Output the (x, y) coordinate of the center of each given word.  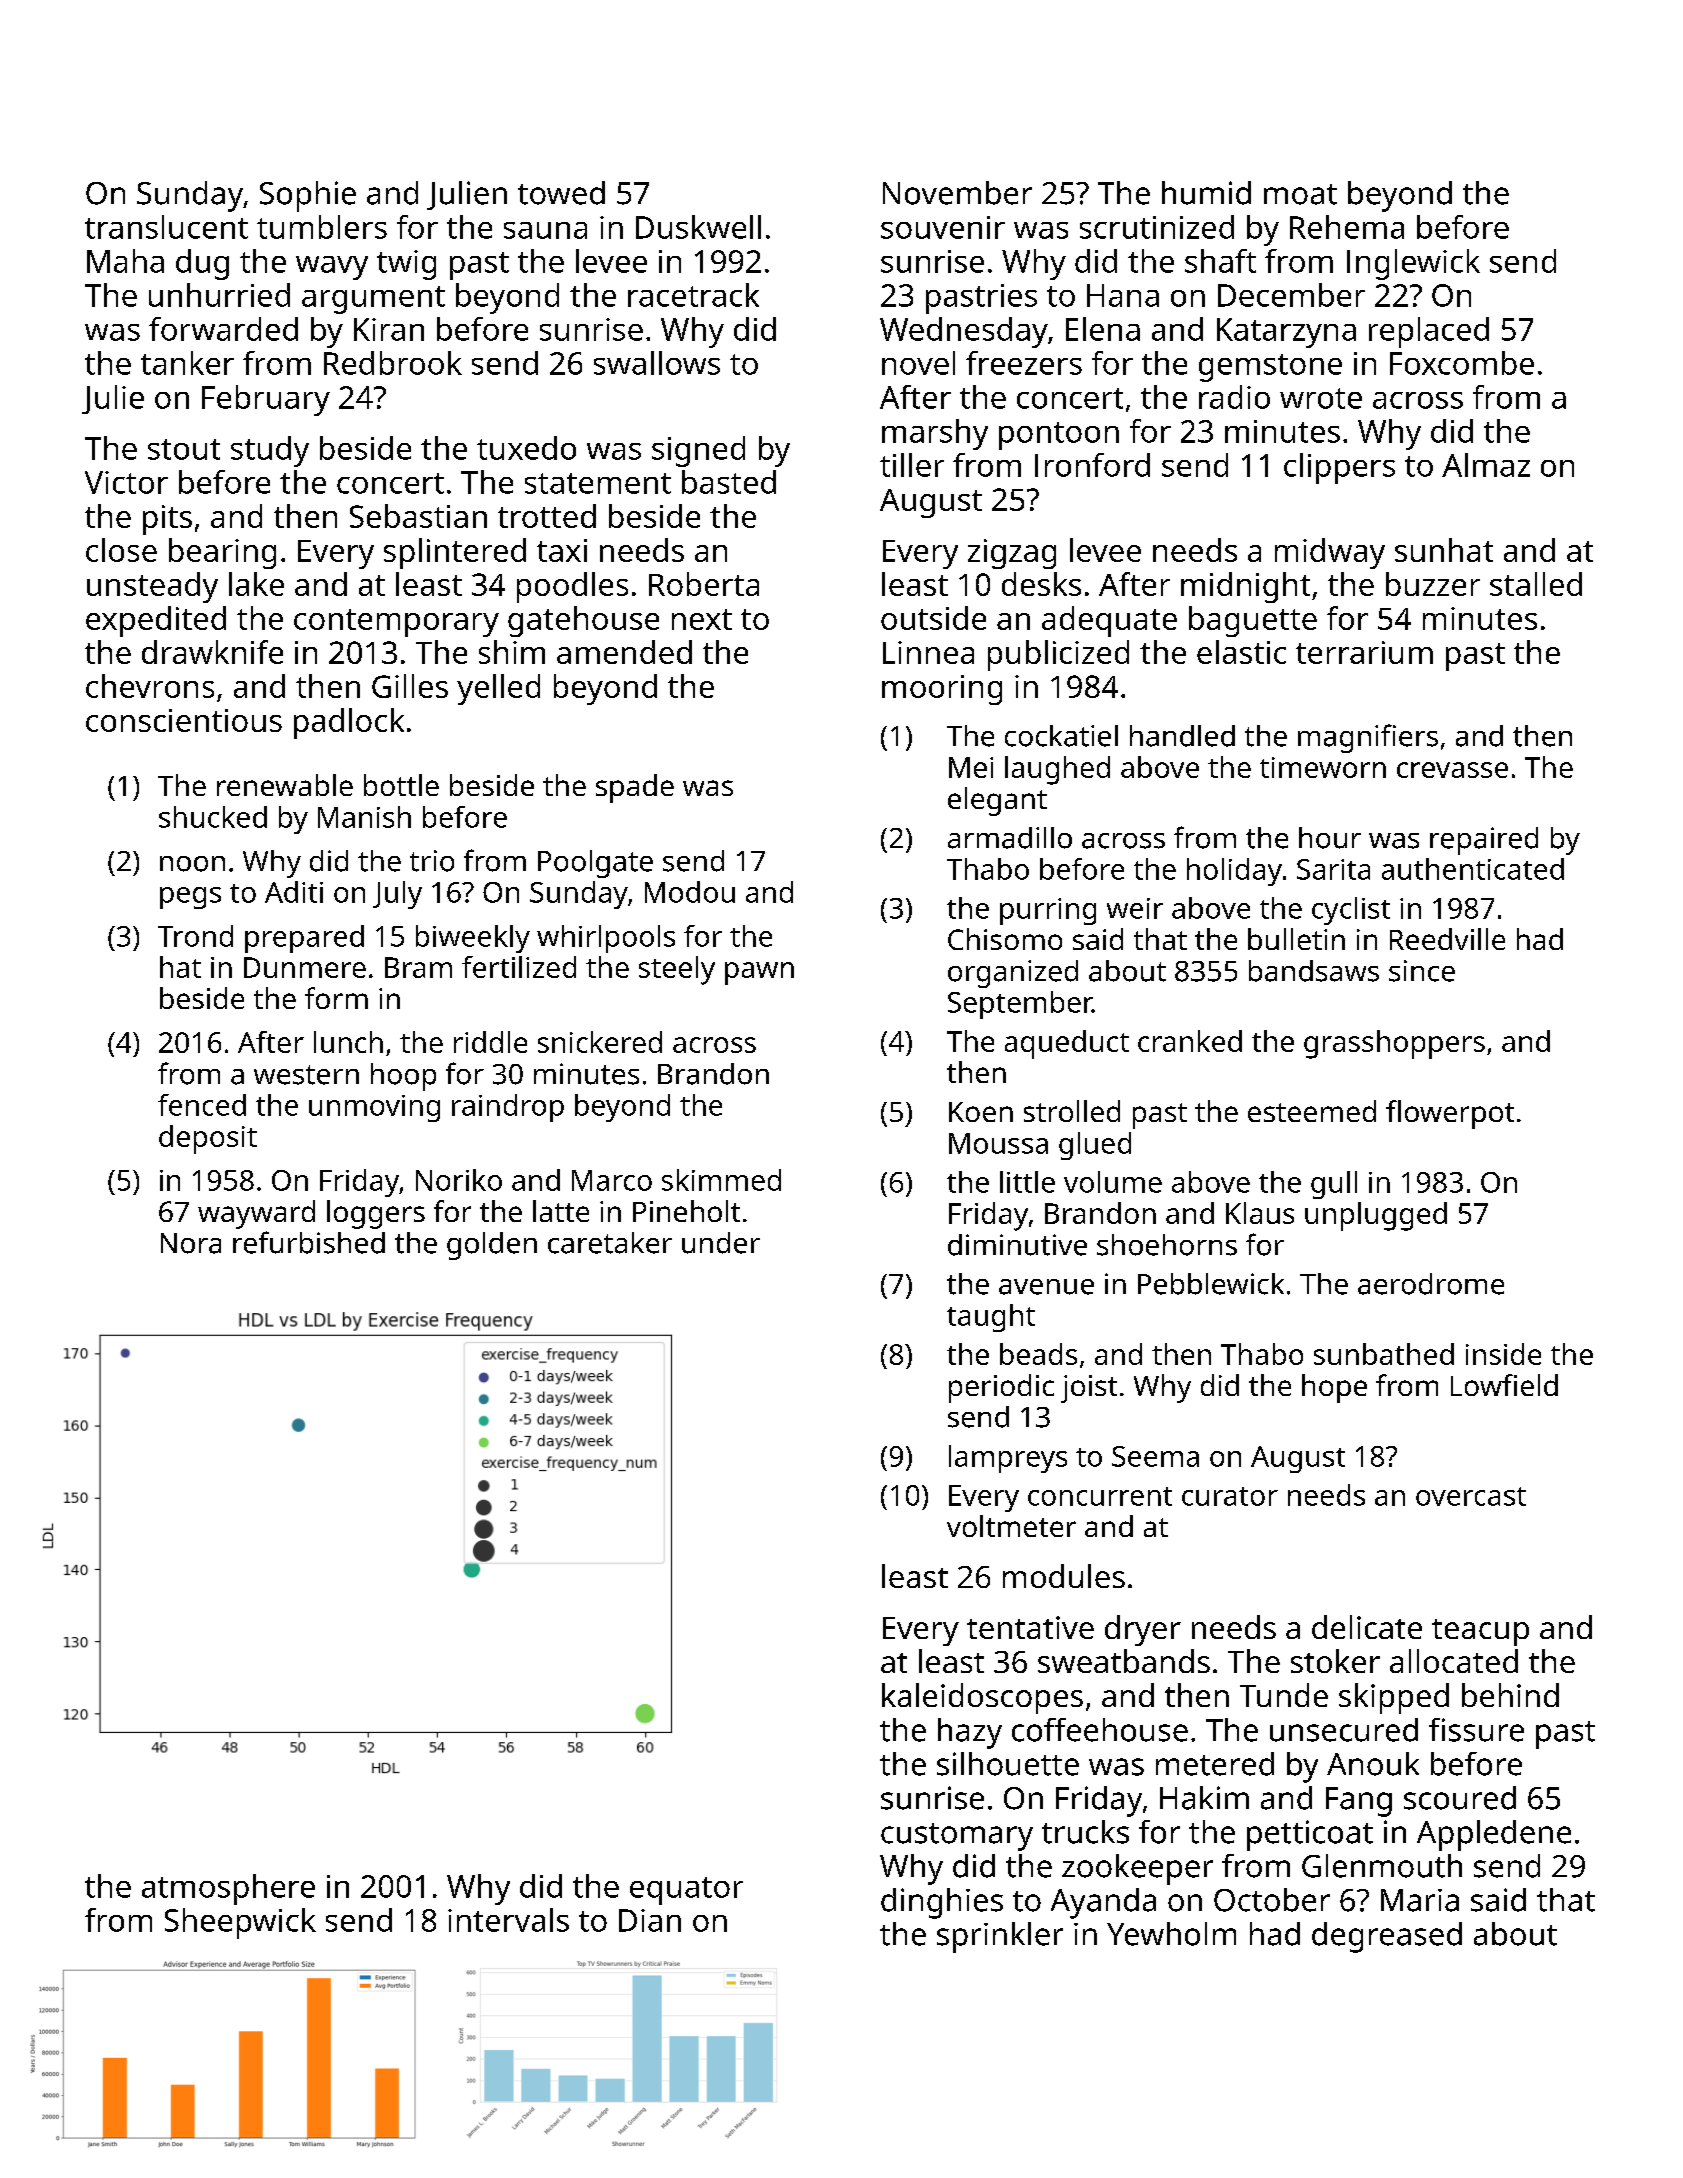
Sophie (308, 196)
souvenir (943, 227)
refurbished (309, 1242)
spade (635, 788)
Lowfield (1504, 1385)
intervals (508, 1920)
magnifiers (1368, 738)
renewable (285, 785)
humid (1206, 193)
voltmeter (1011, 1526)
